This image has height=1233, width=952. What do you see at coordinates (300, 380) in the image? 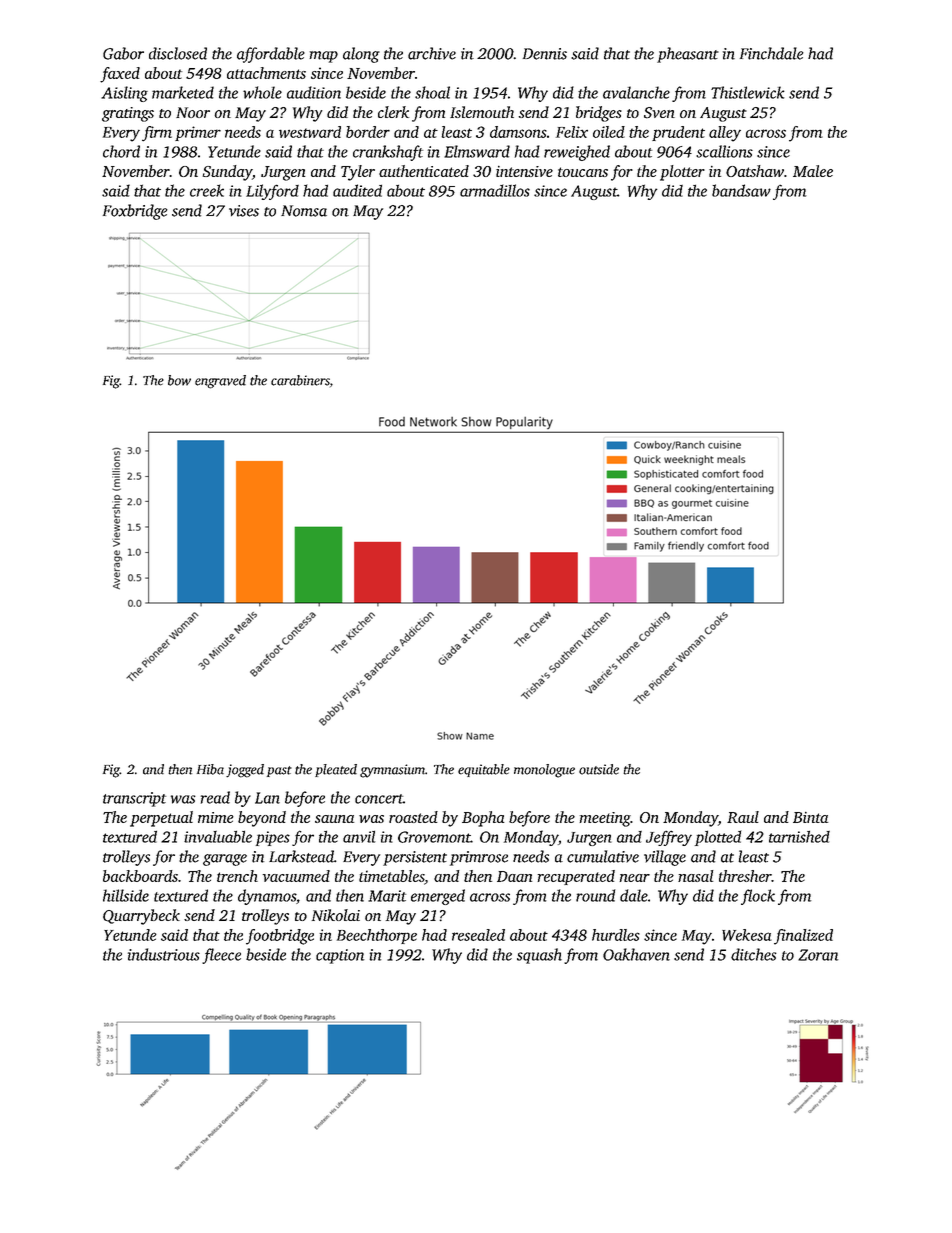
I see `carabiners` at bounding box center [300, 380].
